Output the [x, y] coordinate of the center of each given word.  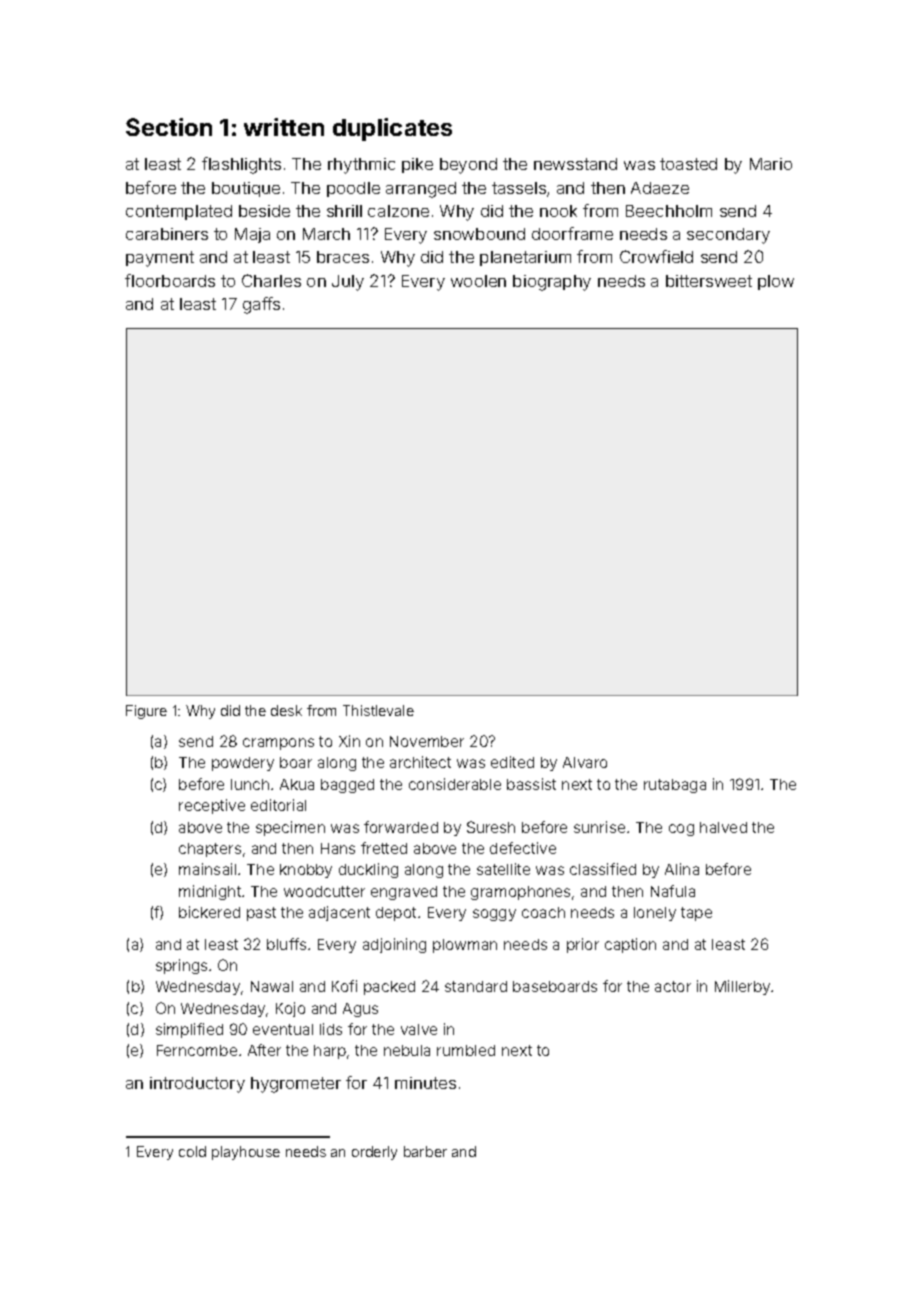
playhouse [246, 1153]
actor [673, 986]
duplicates [392, 129]
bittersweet [709, 281]
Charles [271, 280]
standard [476, 986]
